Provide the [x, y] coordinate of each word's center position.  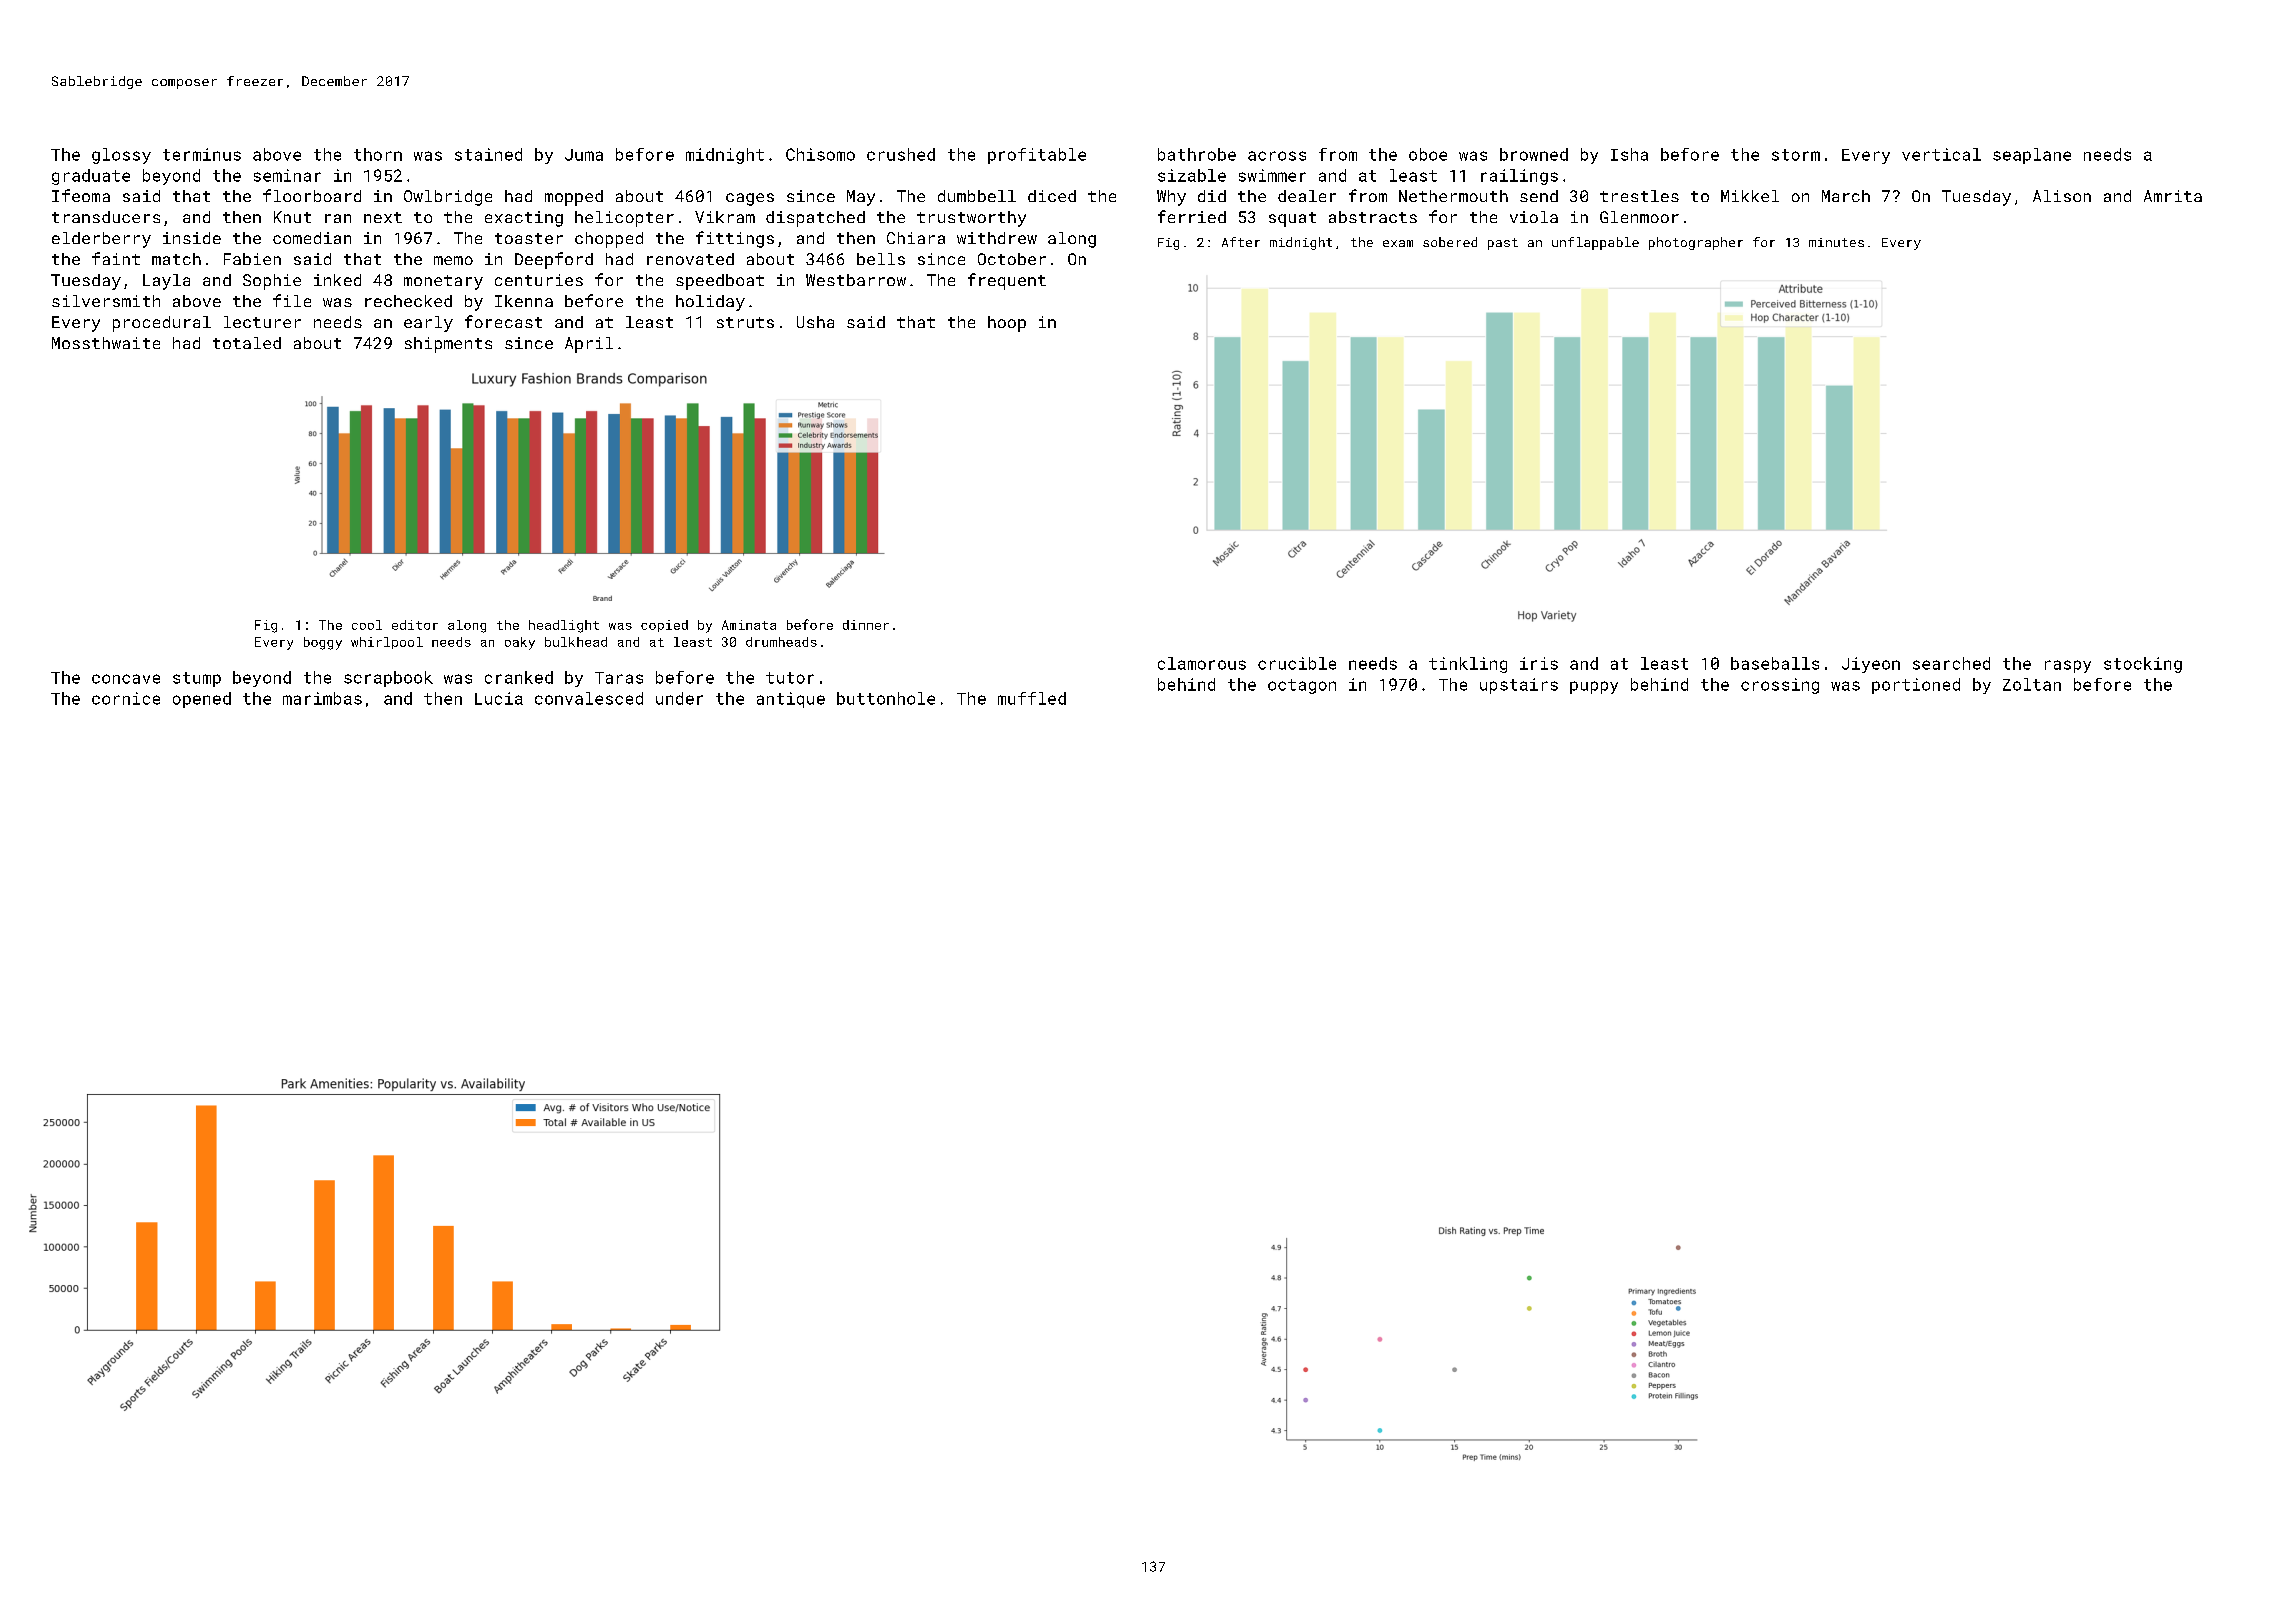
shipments [448, 345]
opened [202, 700]
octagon [1302, 686]
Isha [1629, 154]
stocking [2143, 665]
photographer [1696, 243]
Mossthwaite [106, 343]
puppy [1594, 687]
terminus [202, 154]
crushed [901, 154]
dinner [866, 625]
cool [367, 625]
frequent [1007, 281]
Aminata [749, 625]
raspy [2068, 666]
